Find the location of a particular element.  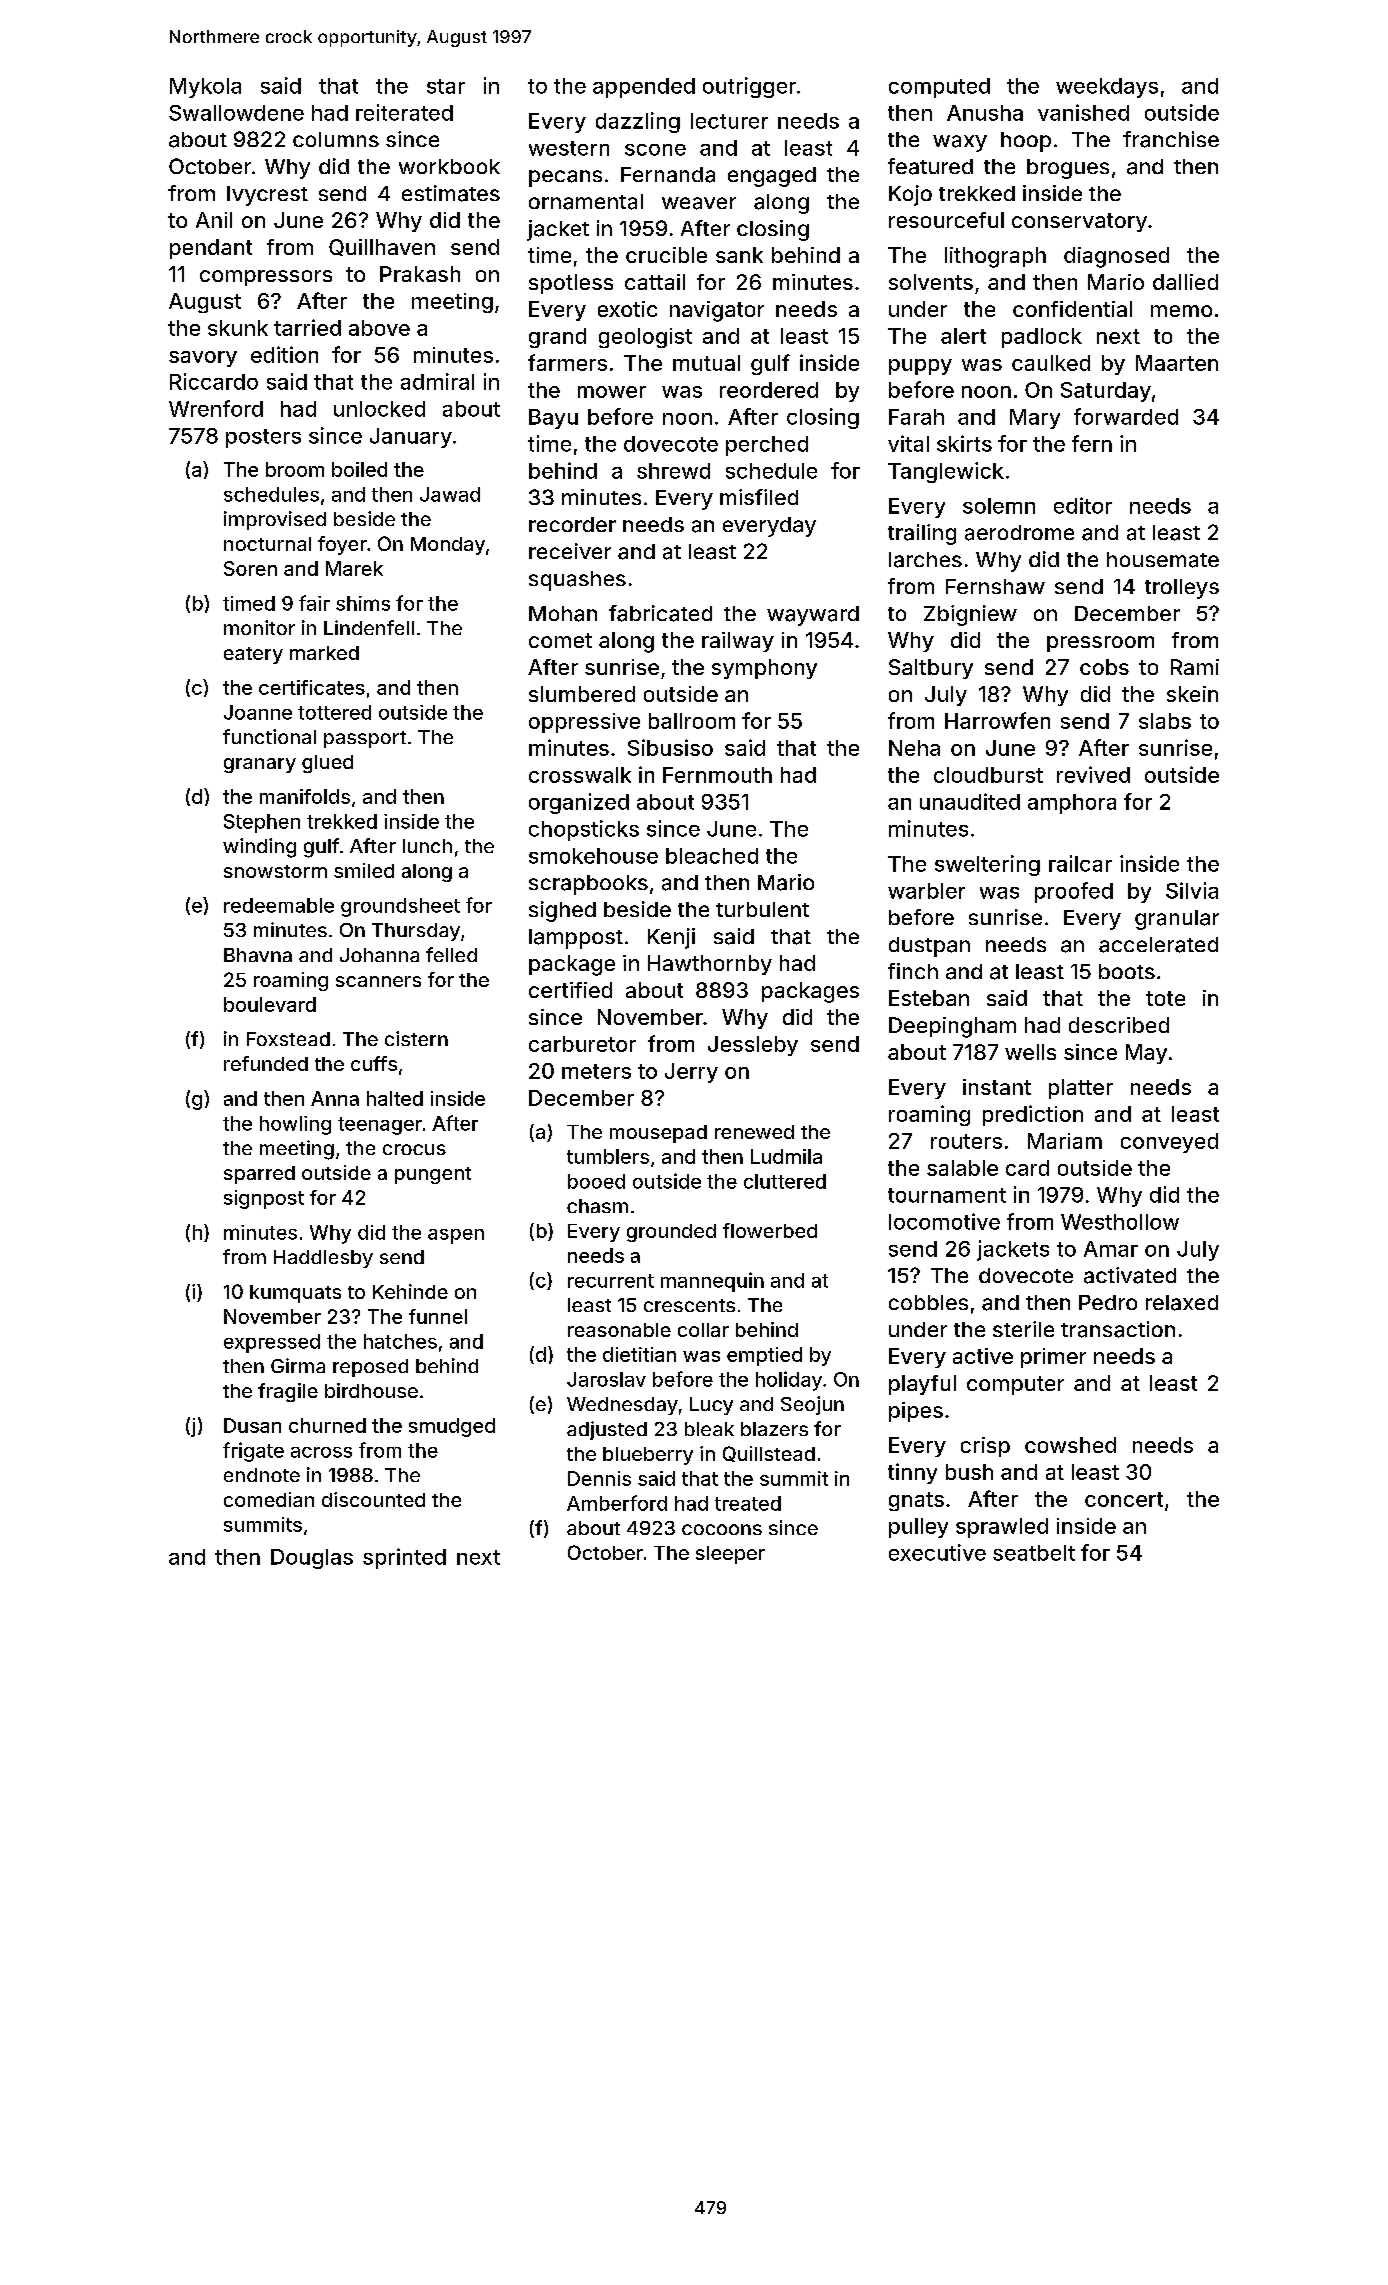

seatbelt is located at coordinates (1034, 1553).
